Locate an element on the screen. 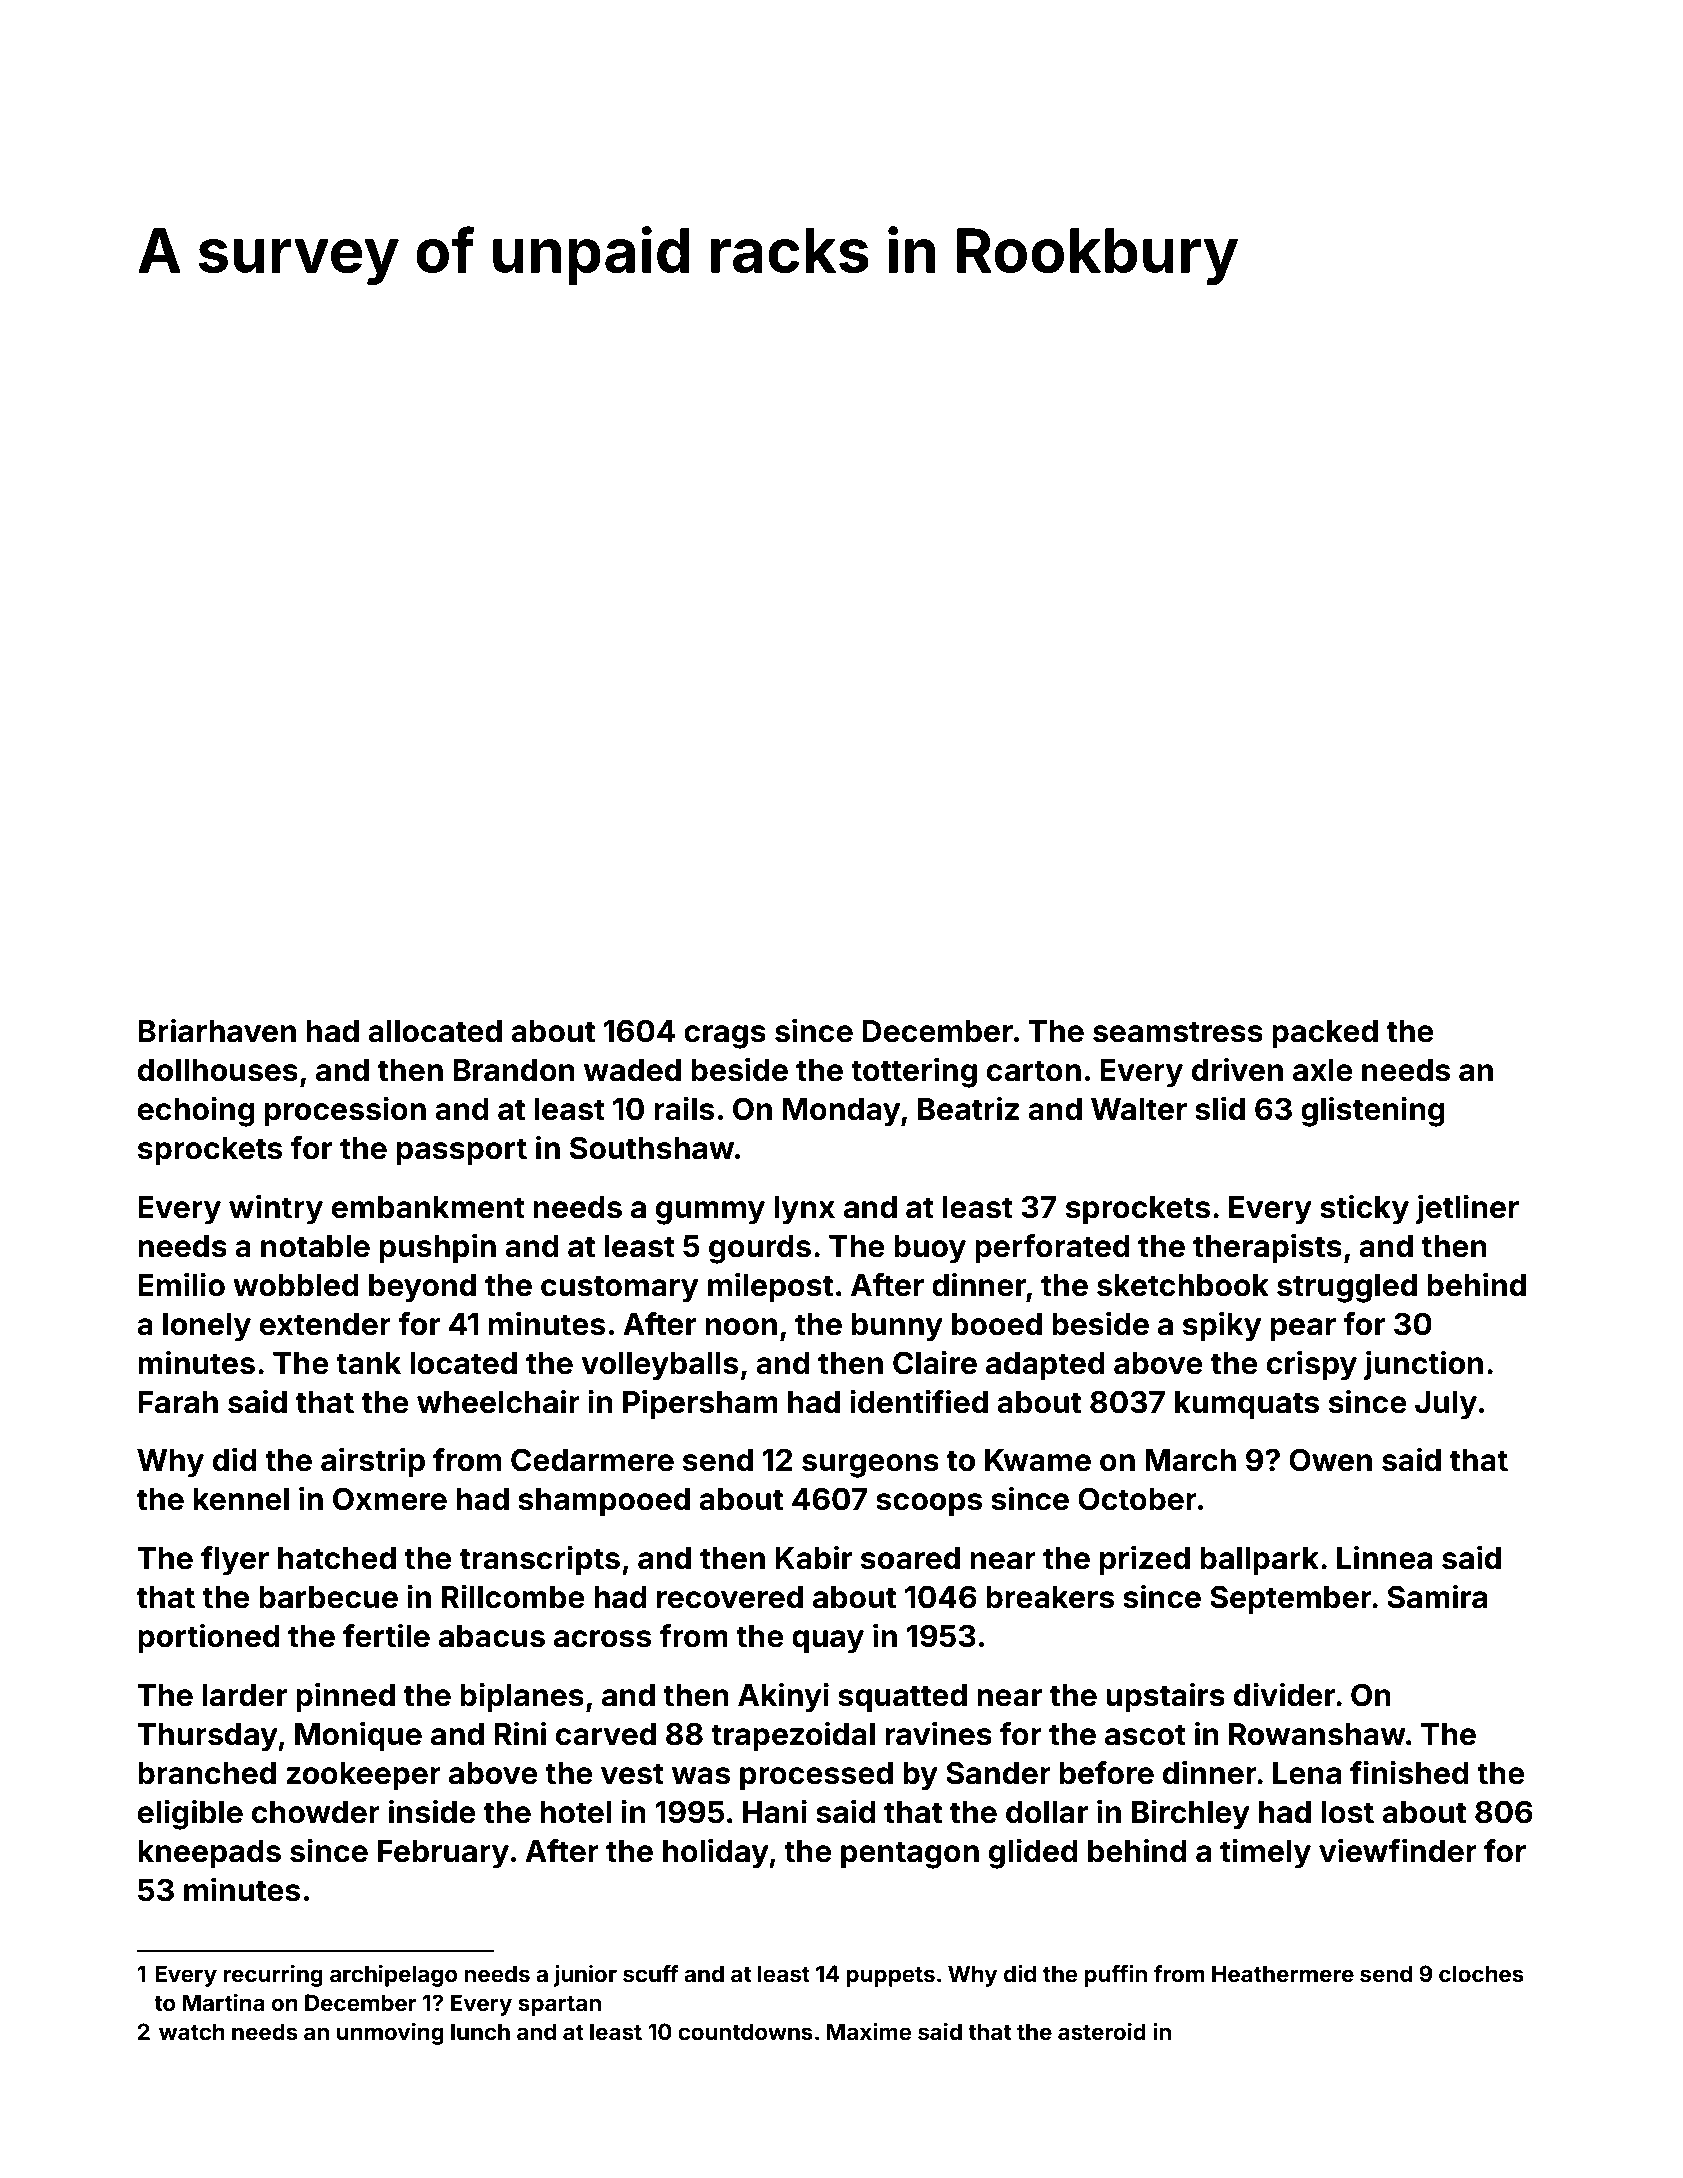 This screenshot has height=2178, width=1683. Beatriz is located at coordinates (968, 1109).
